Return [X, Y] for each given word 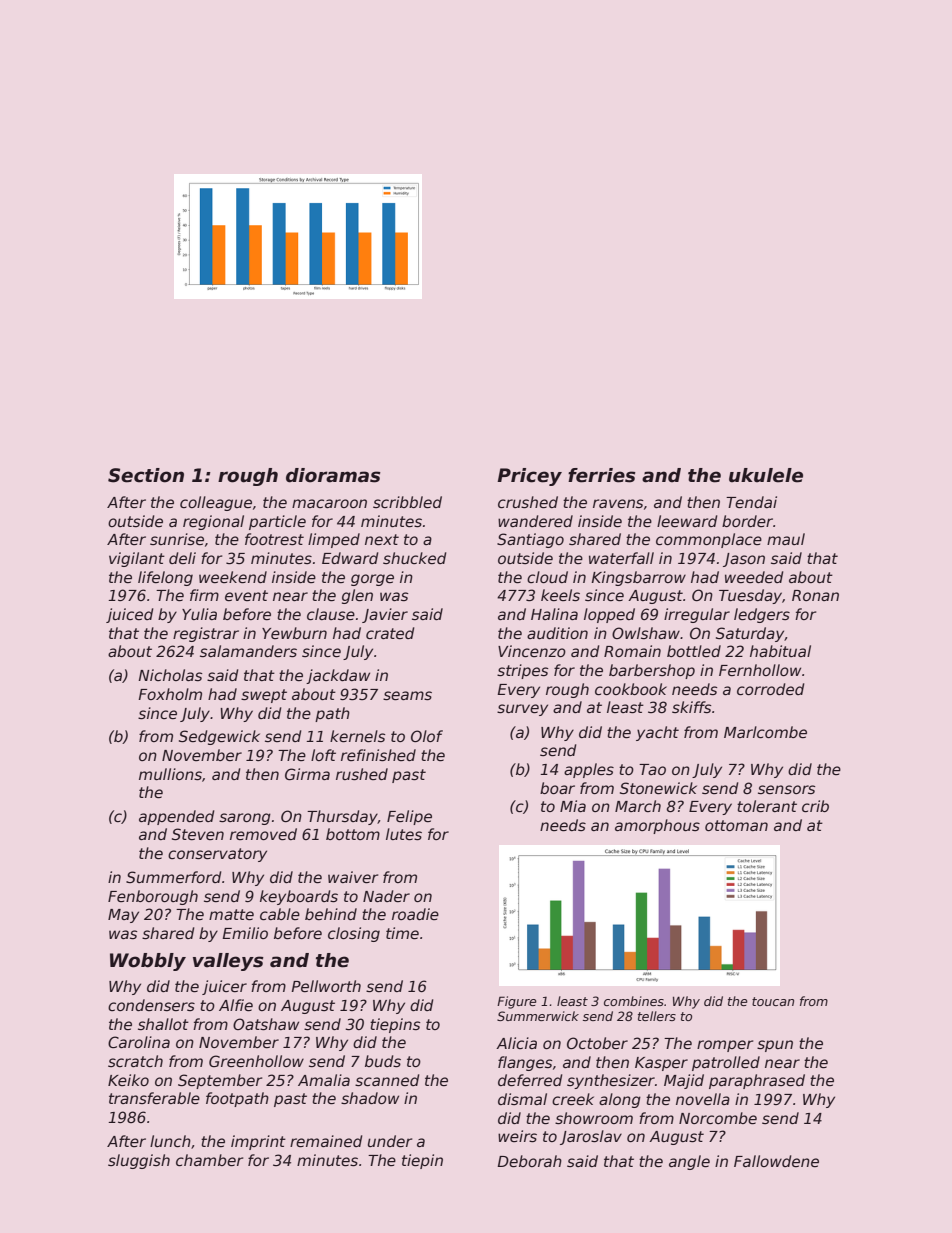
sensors [786, 789]
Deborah [529, 1161]
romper [725, 1046]
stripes [522, 671]
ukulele [766, 475]
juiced [129, 615]
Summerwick [538, 1016]
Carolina [139, 1042]
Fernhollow [760, 670]
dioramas [333, 475]
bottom [353, 834]
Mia [573, 806]
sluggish [139, 1161]
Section [146, 475]
